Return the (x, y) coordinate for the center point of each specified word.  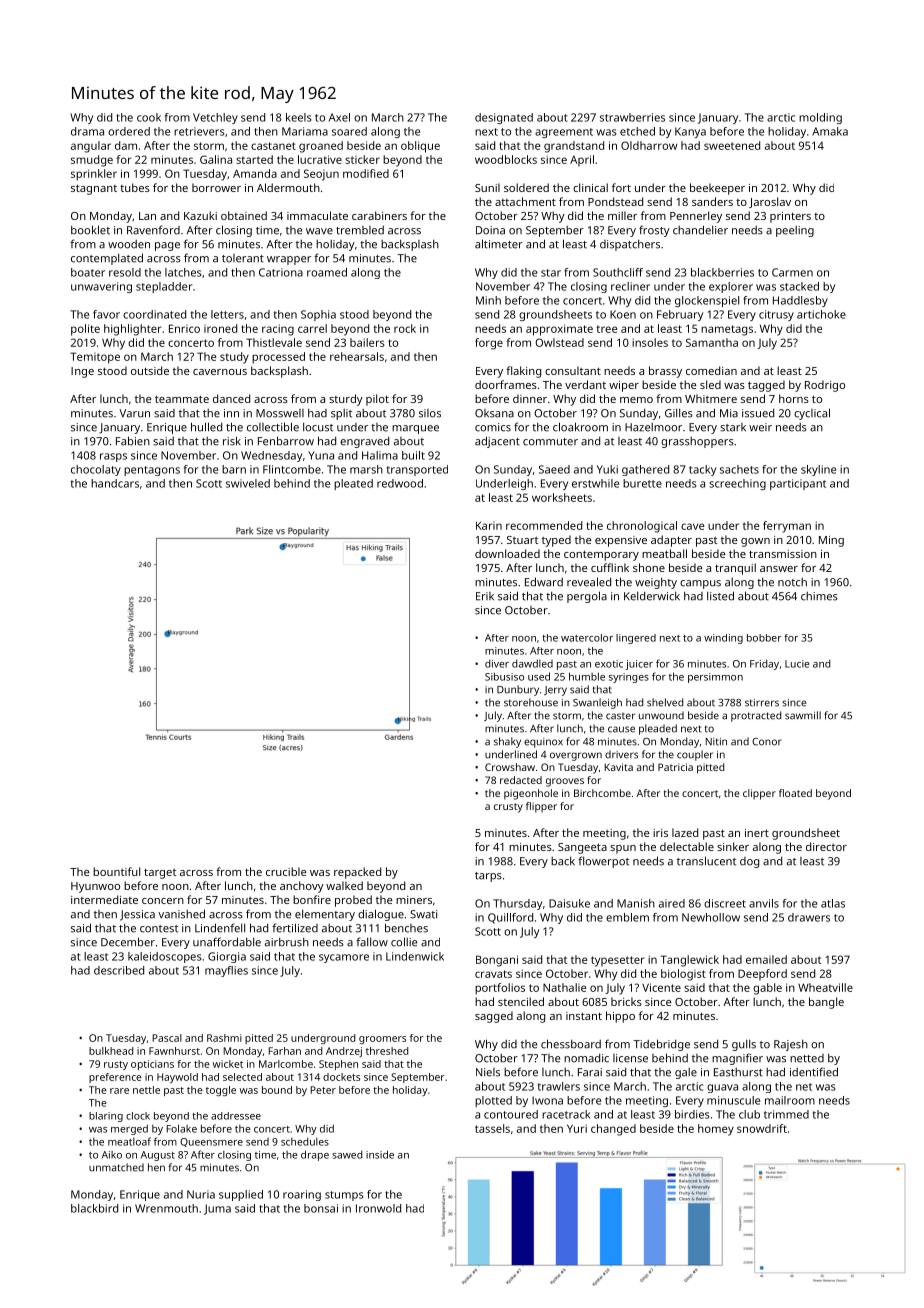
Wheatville (825, 987)
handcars (115, 483)
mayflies (226, 971)
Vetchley (215, 118)
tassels (492, 1128)
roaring (302, 1195)
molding (820, 118)
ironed (220, 328)
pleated (353, 484)
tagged (766, 386)
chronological (642, 527)
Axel (339, 117)
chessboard (571, 1044)
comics (493, 427)
